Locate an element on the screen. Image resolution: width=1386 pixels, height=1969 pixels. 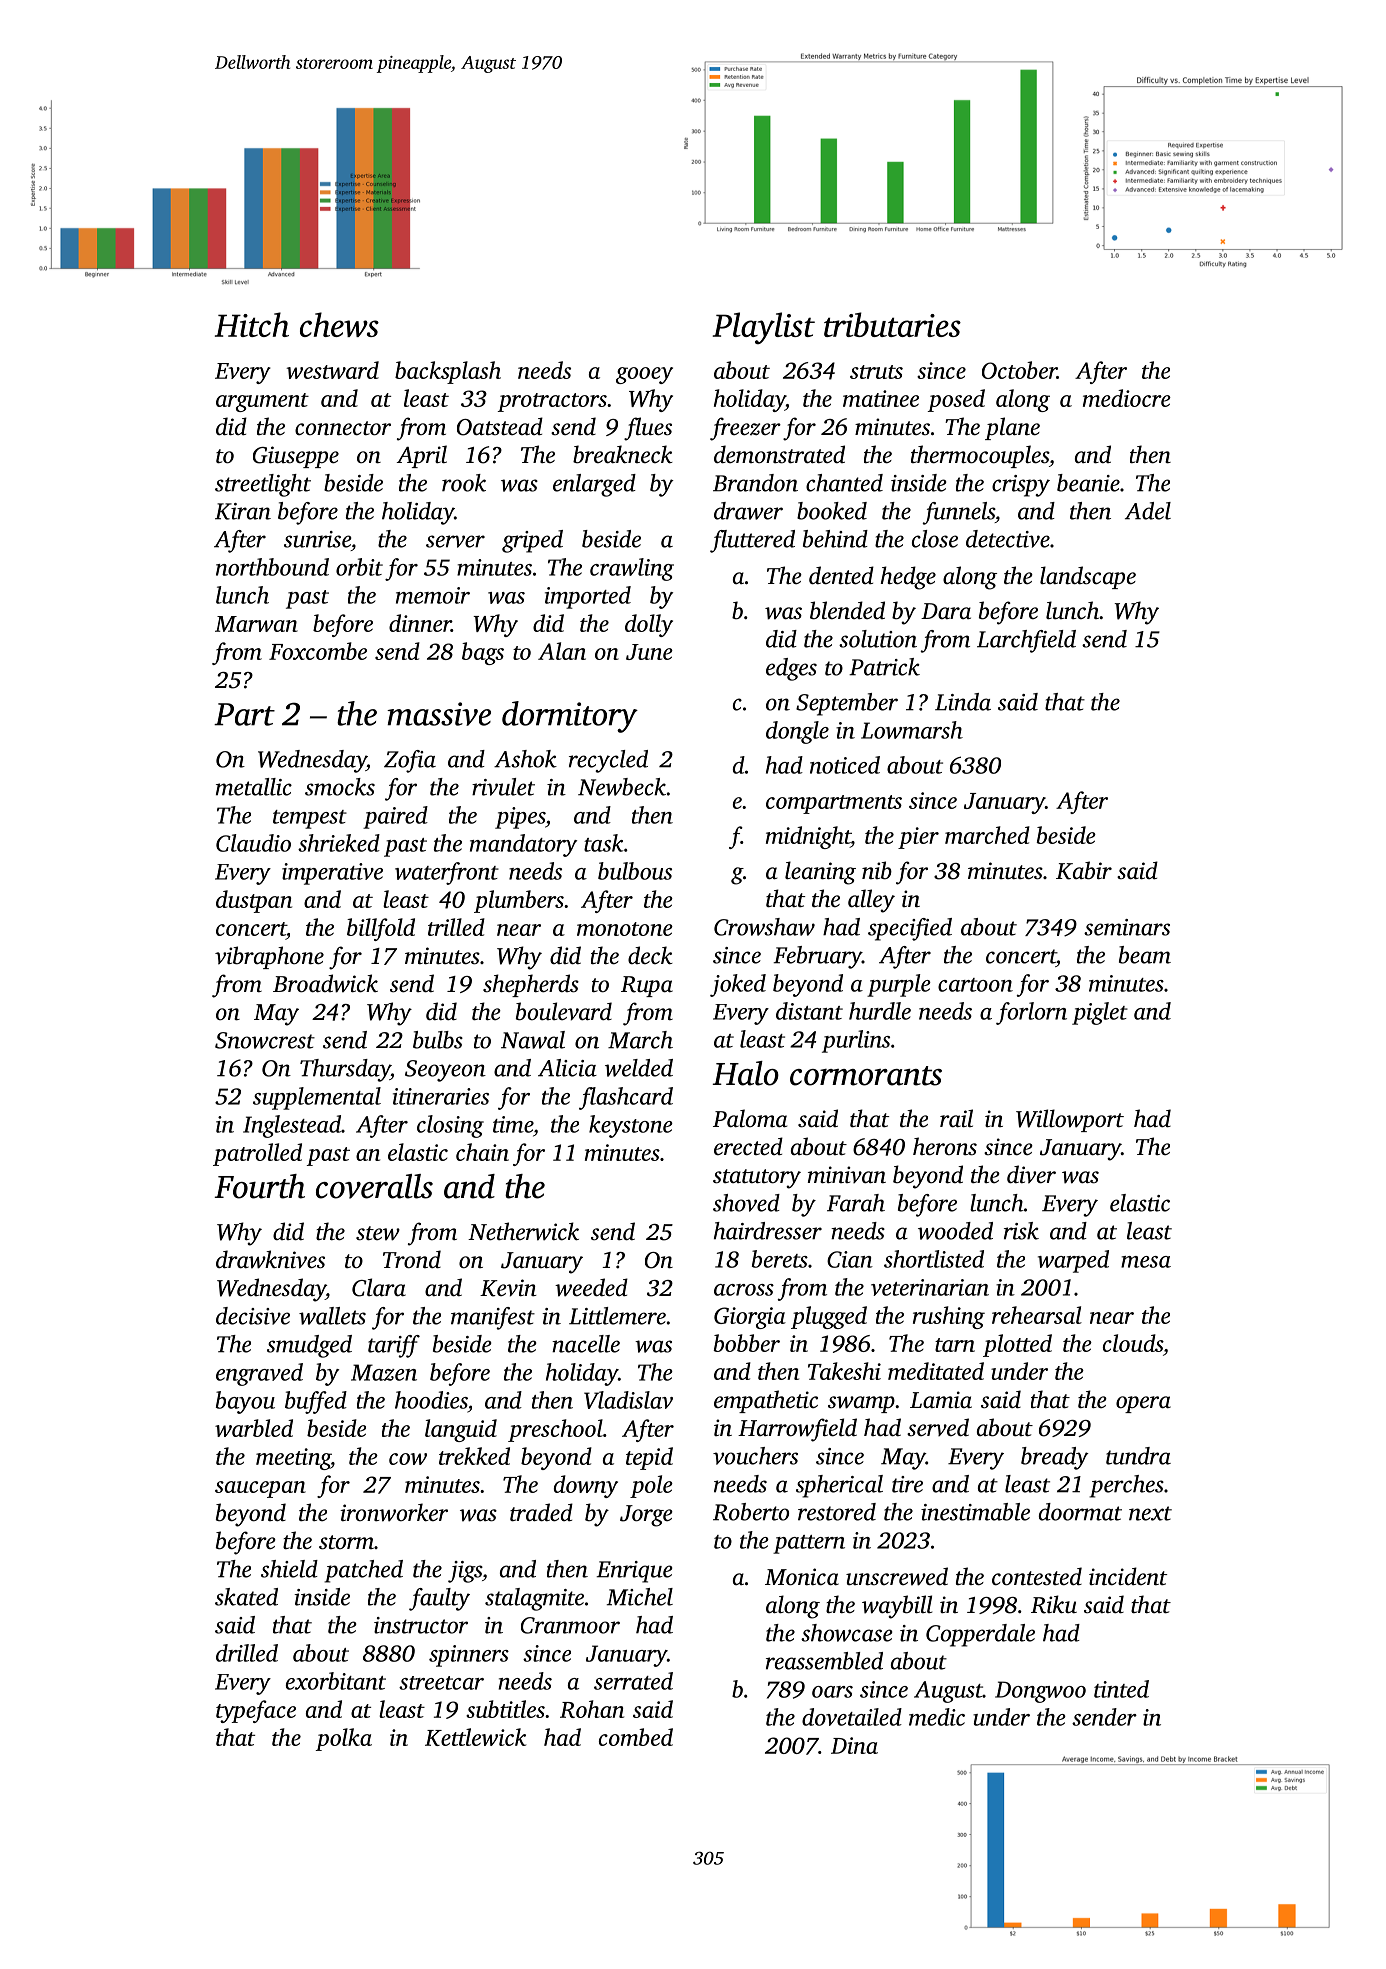
backsplash is located at coordinates (448, 372).
